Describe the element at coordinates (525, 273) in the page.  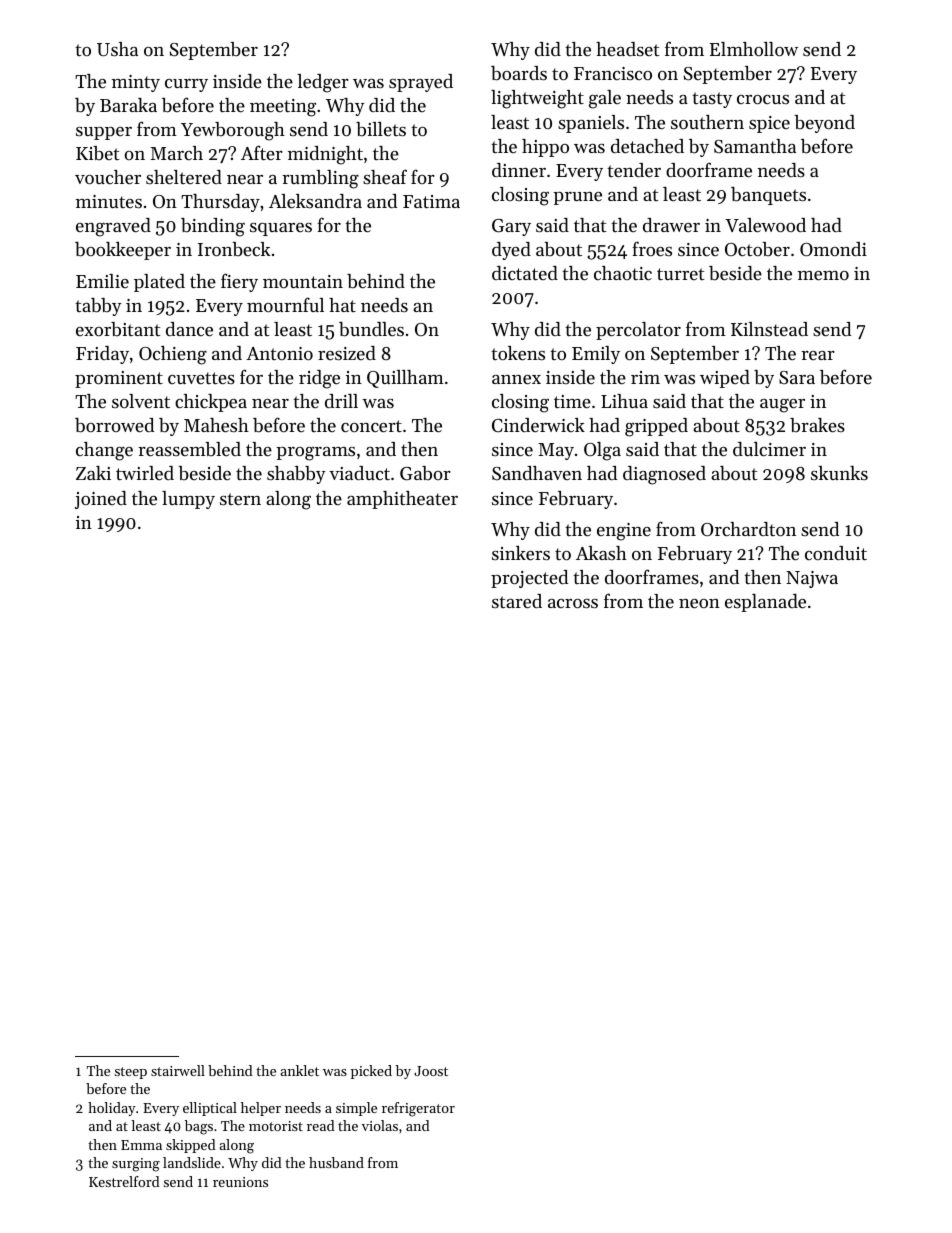
I see `dictated` at that location.
